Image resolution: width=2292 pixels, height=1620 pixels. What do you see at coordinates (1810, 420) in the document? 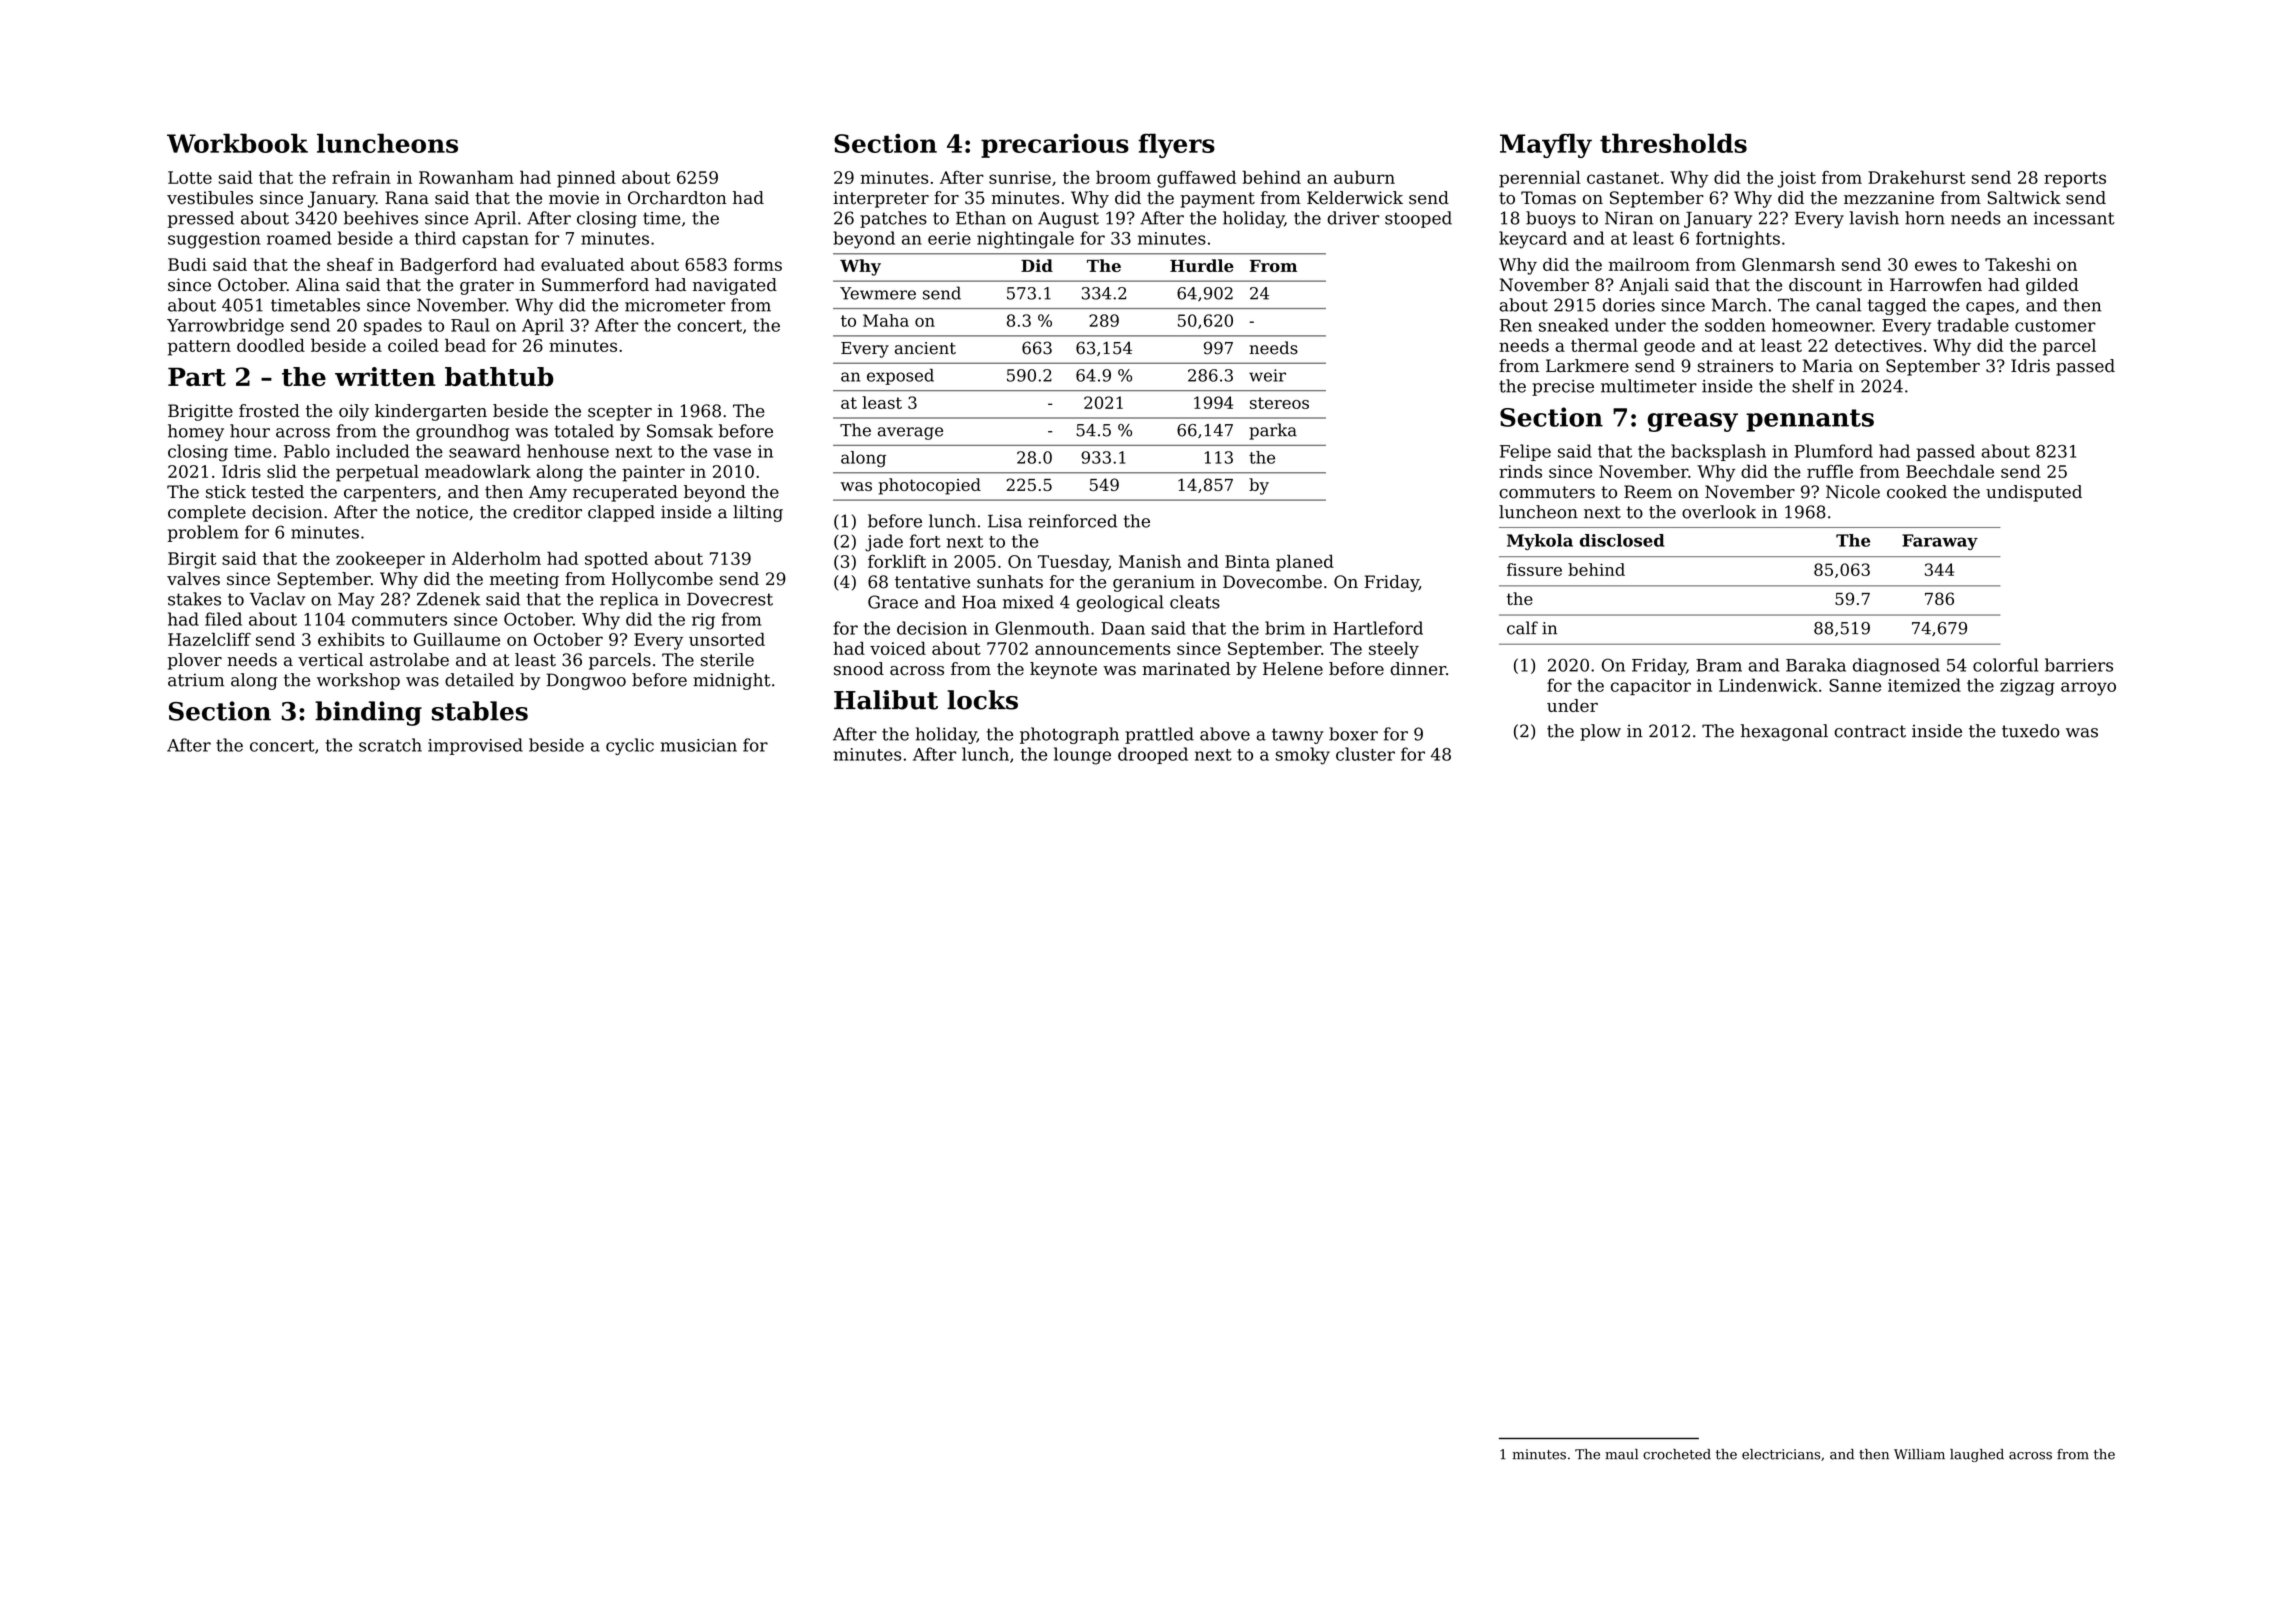
I see `pennants` at bounding box center [1810, 420].
